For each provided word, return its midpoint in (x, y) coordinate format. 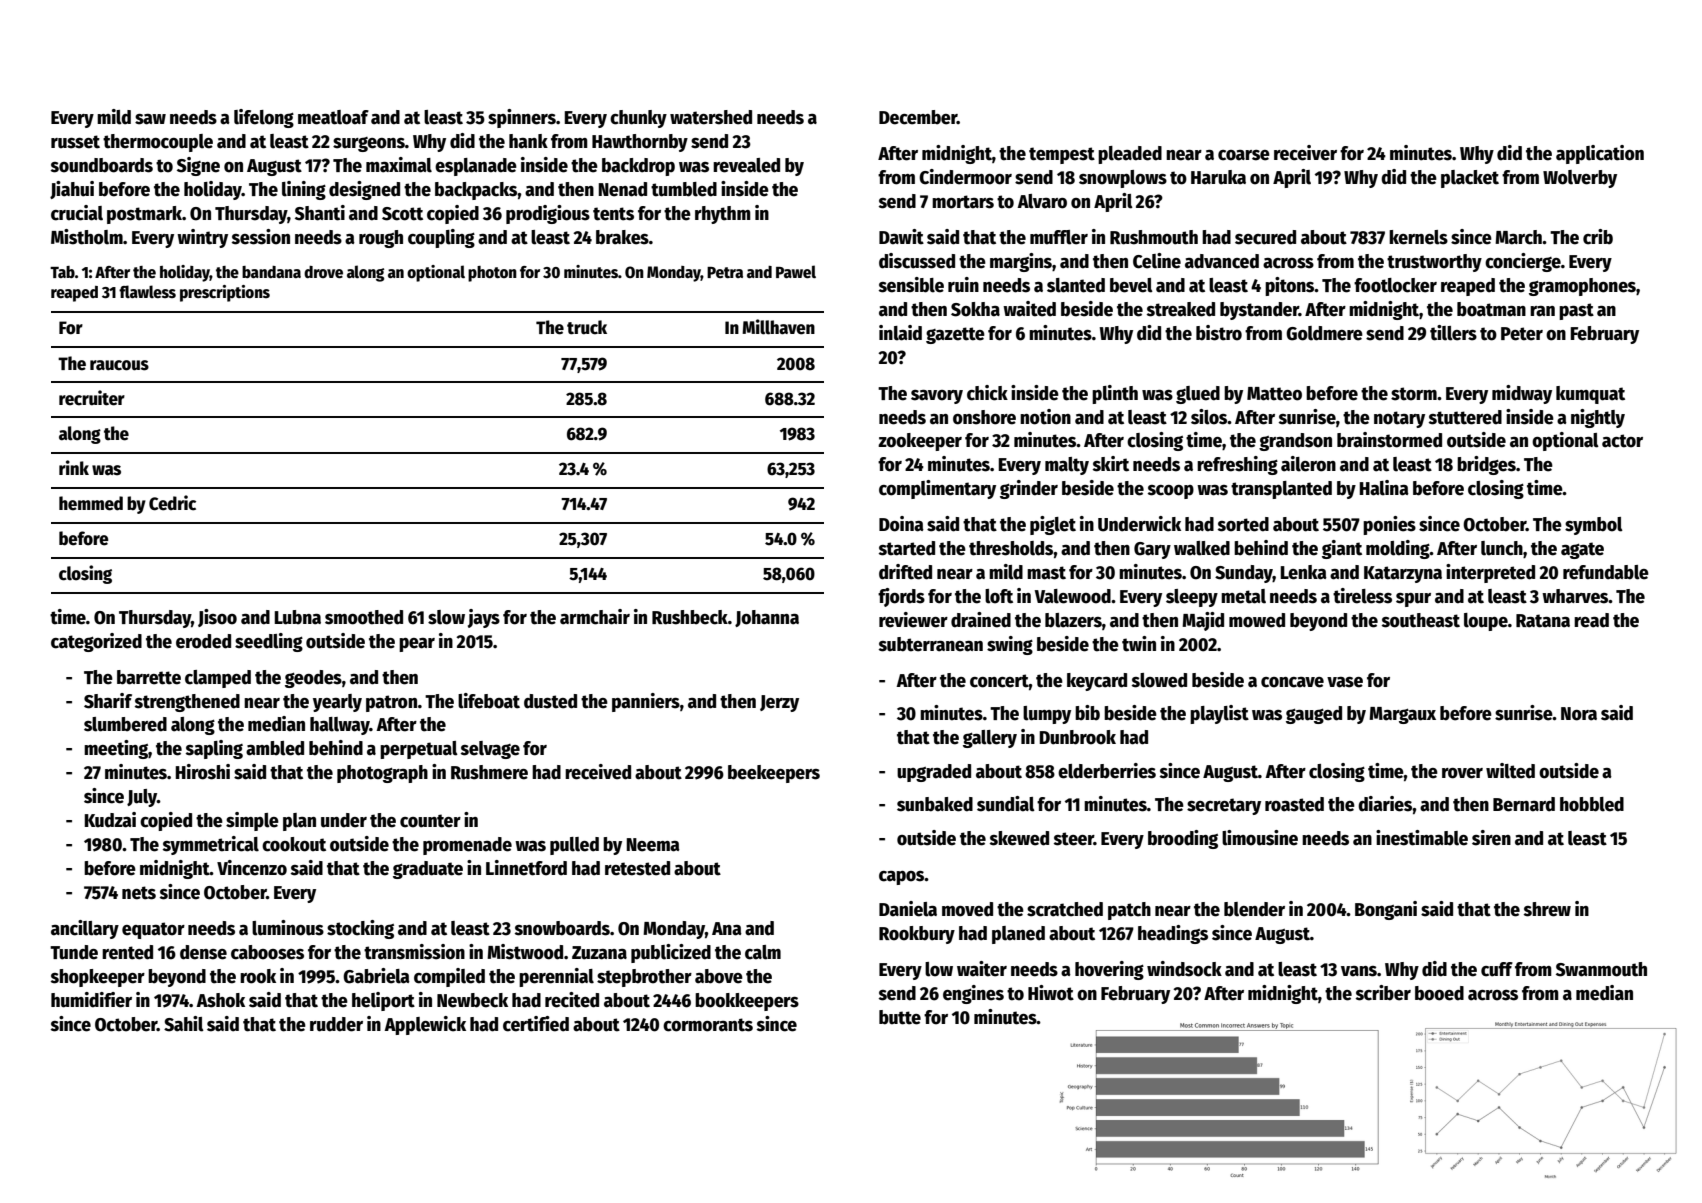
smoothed (364, 617)
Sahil (184, 1024)
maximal (399, 165)
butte (900, 1017)
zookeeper (920, 442)
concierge (1523, 262)
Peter (1522, 334)
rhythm (723, 215)
